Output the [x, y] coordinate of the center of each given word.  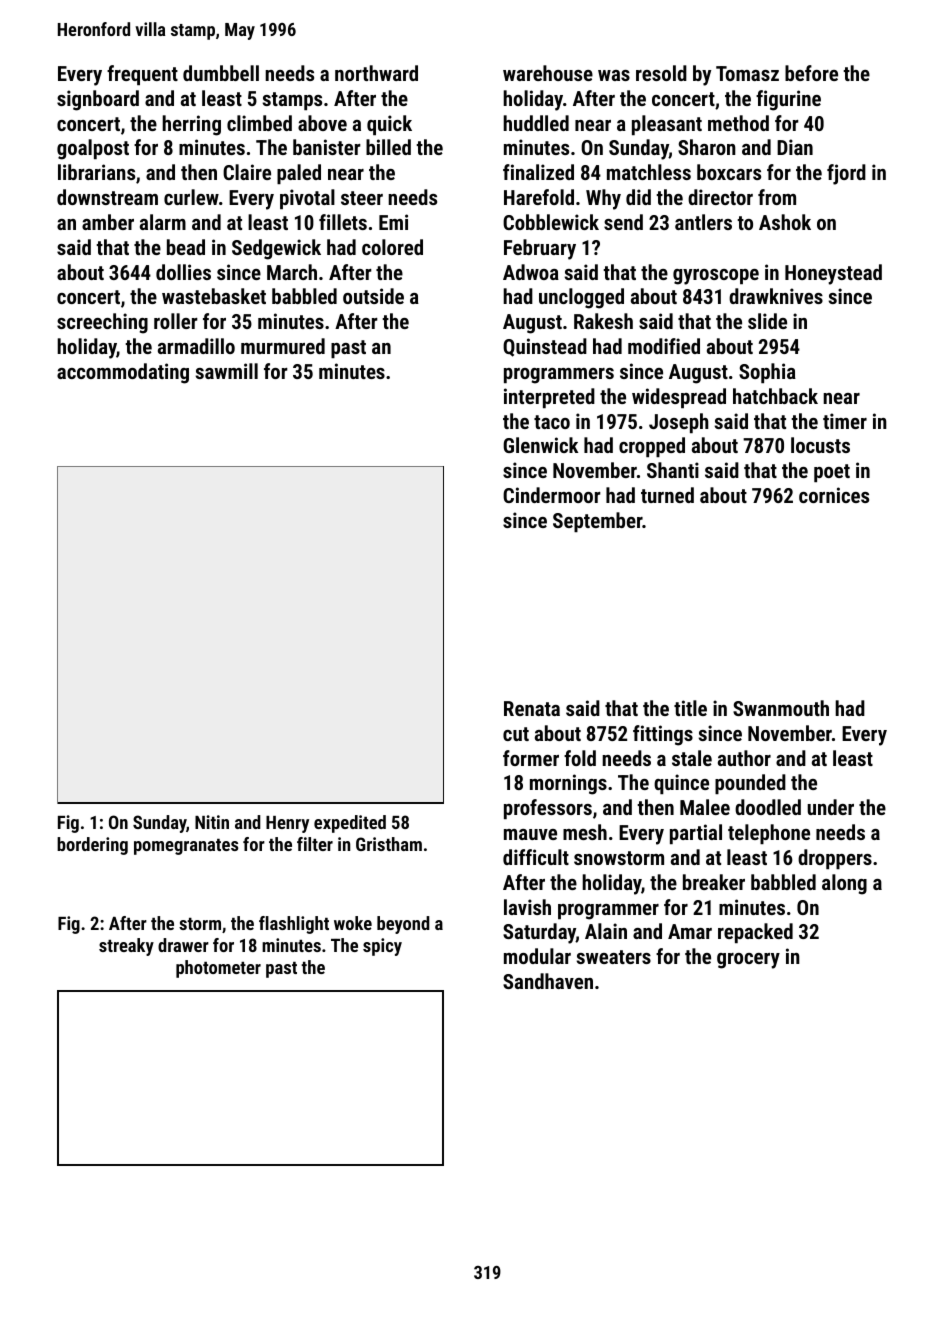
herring [191, 125]
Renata [532, 708]
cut [516, 734]
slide [767, 321]
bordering [92, 846]
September [598, 522]
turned [667, 495]
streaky [126, 947]
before [811, 73]
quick [389, 125]
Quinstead [545, 347]
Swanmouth [781, 708]
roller [176, 321]
